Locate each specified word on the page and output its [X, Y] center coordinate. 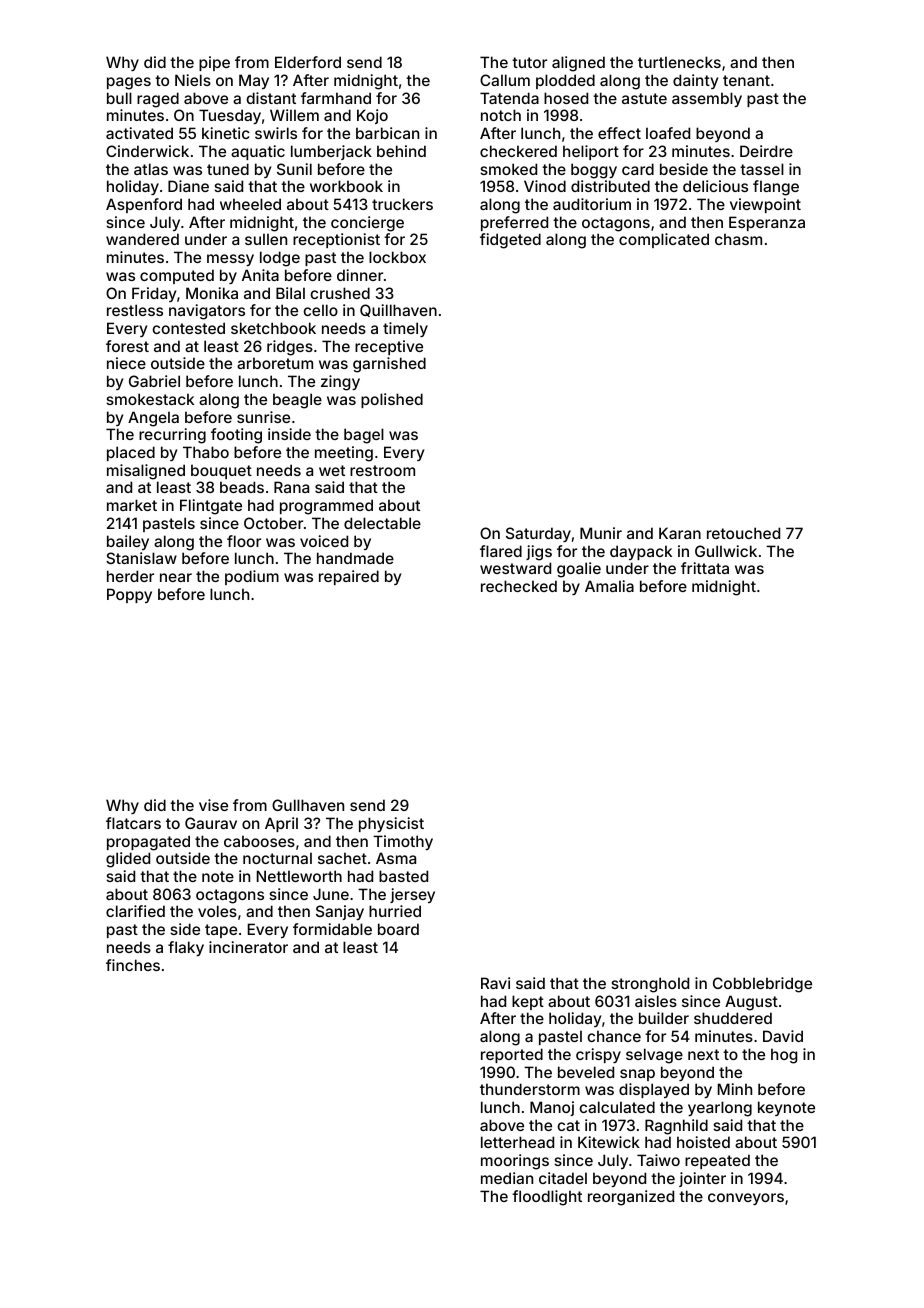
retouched [743, 533]
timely [405, 329]
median [507, 1178]
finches [133, 965]
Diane [188, 186]
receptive [389, 347]
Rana [291, 487]
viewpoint [765, 205]
